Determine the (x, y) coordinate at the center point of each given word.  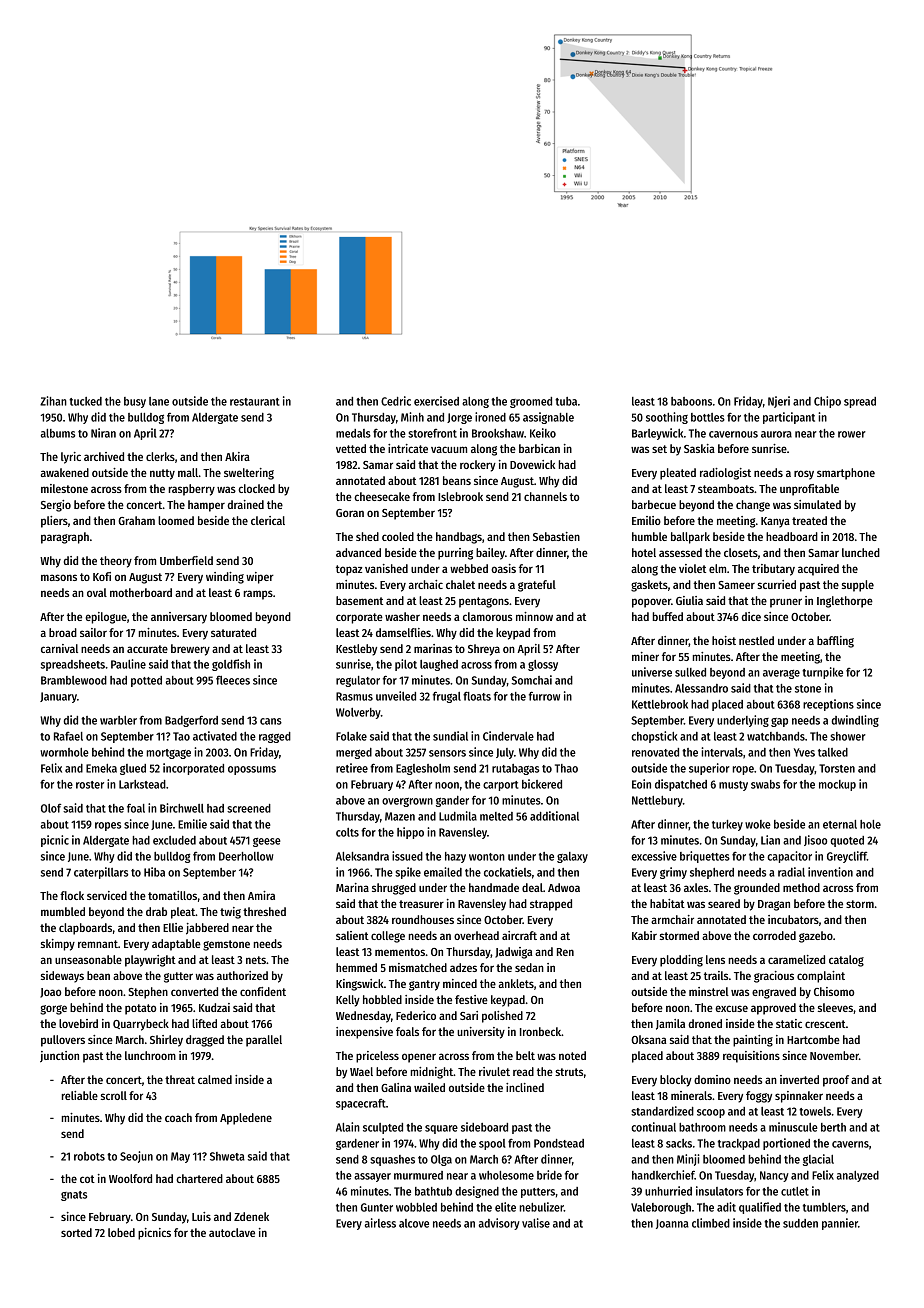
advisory (499, 1224)
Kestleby (356, 650)
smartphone (846, 474)
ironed (490, 417)
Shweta (227, 1156)
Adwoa (564, 887)
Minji (688, 1160)
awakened (65, 472)
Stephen (148, 993)
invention (830, 872)
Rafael (68, 736)
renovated (655, 752)
